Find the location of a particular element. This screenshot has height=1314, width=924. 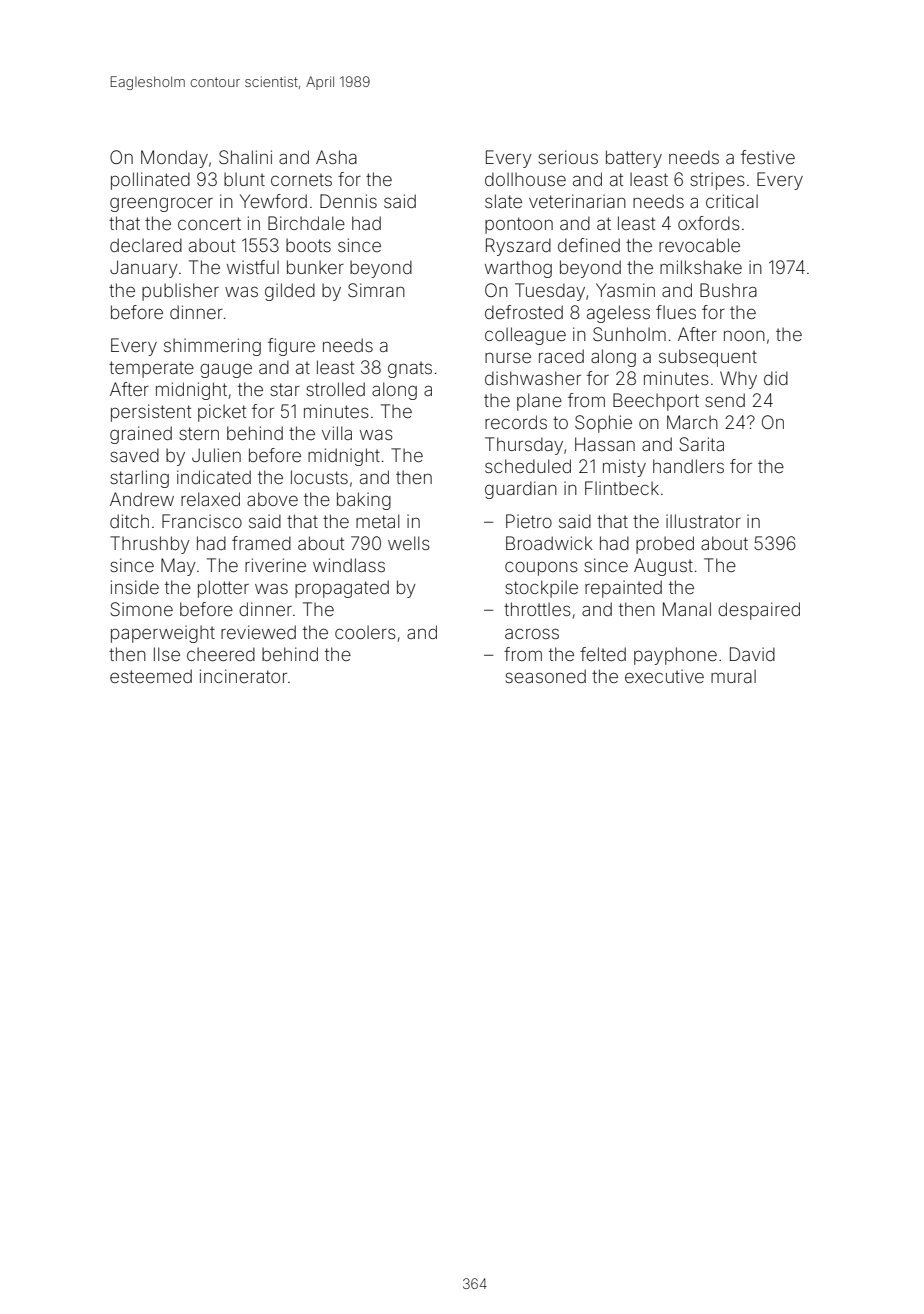

Asha is located at coordinates (336, 157).
